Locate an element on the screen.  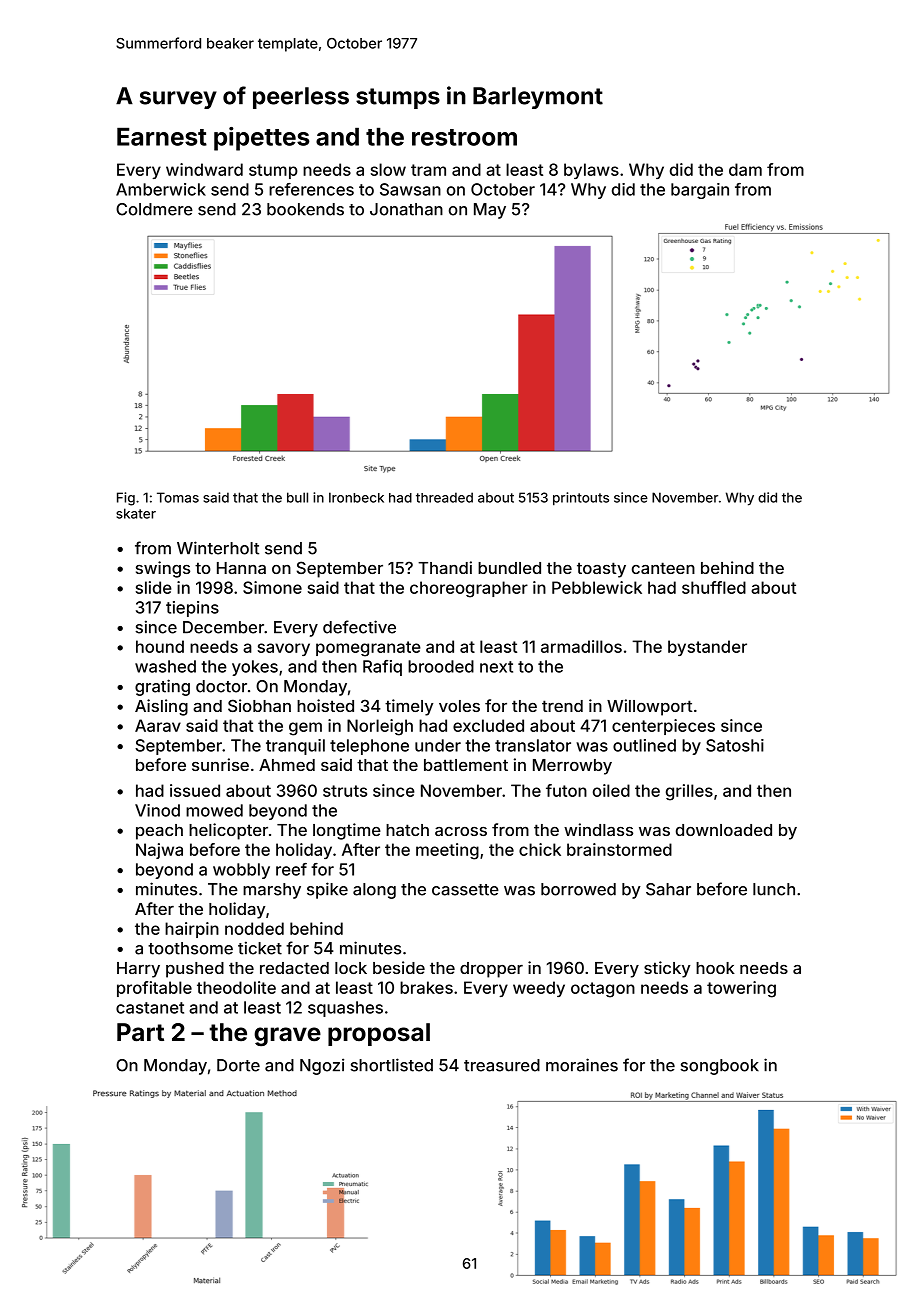
threaded is located at coordinates (444, 497).
